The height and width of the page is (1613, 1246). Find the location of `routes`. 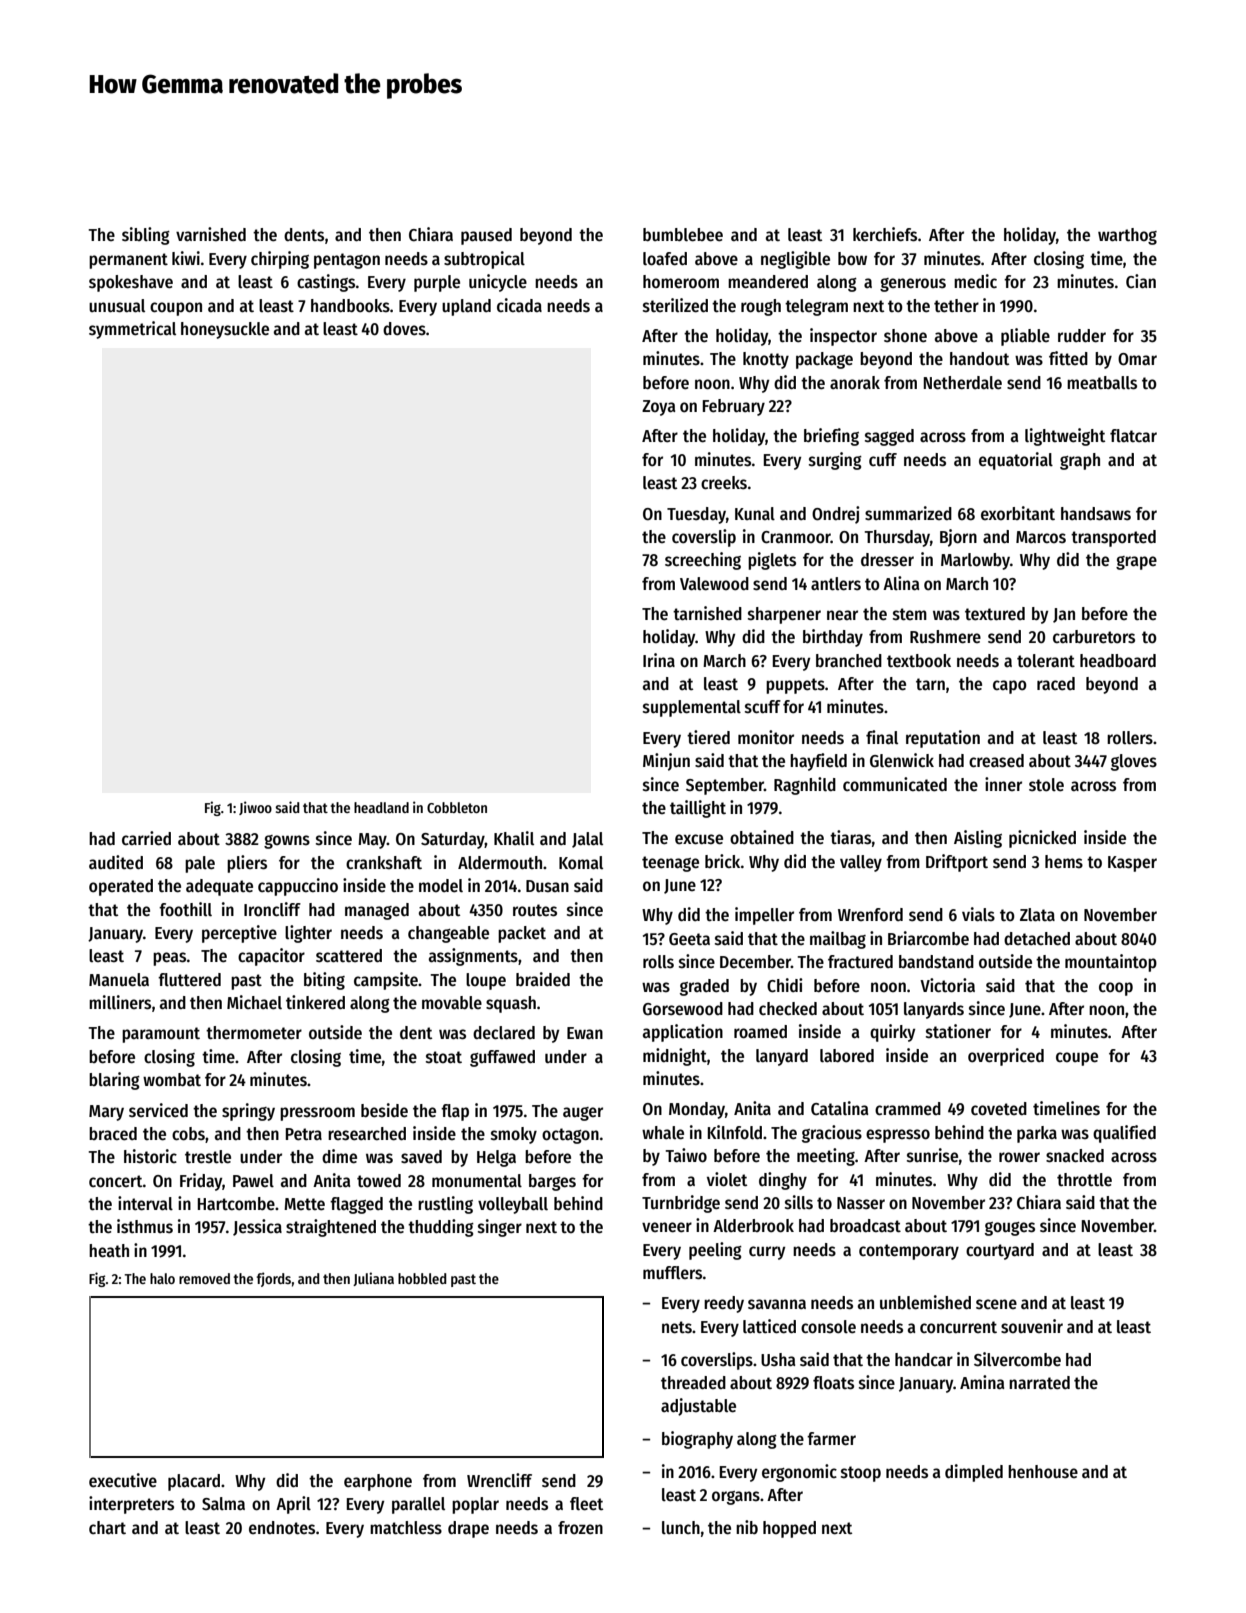

routes is located at coordinates (535, 910).
